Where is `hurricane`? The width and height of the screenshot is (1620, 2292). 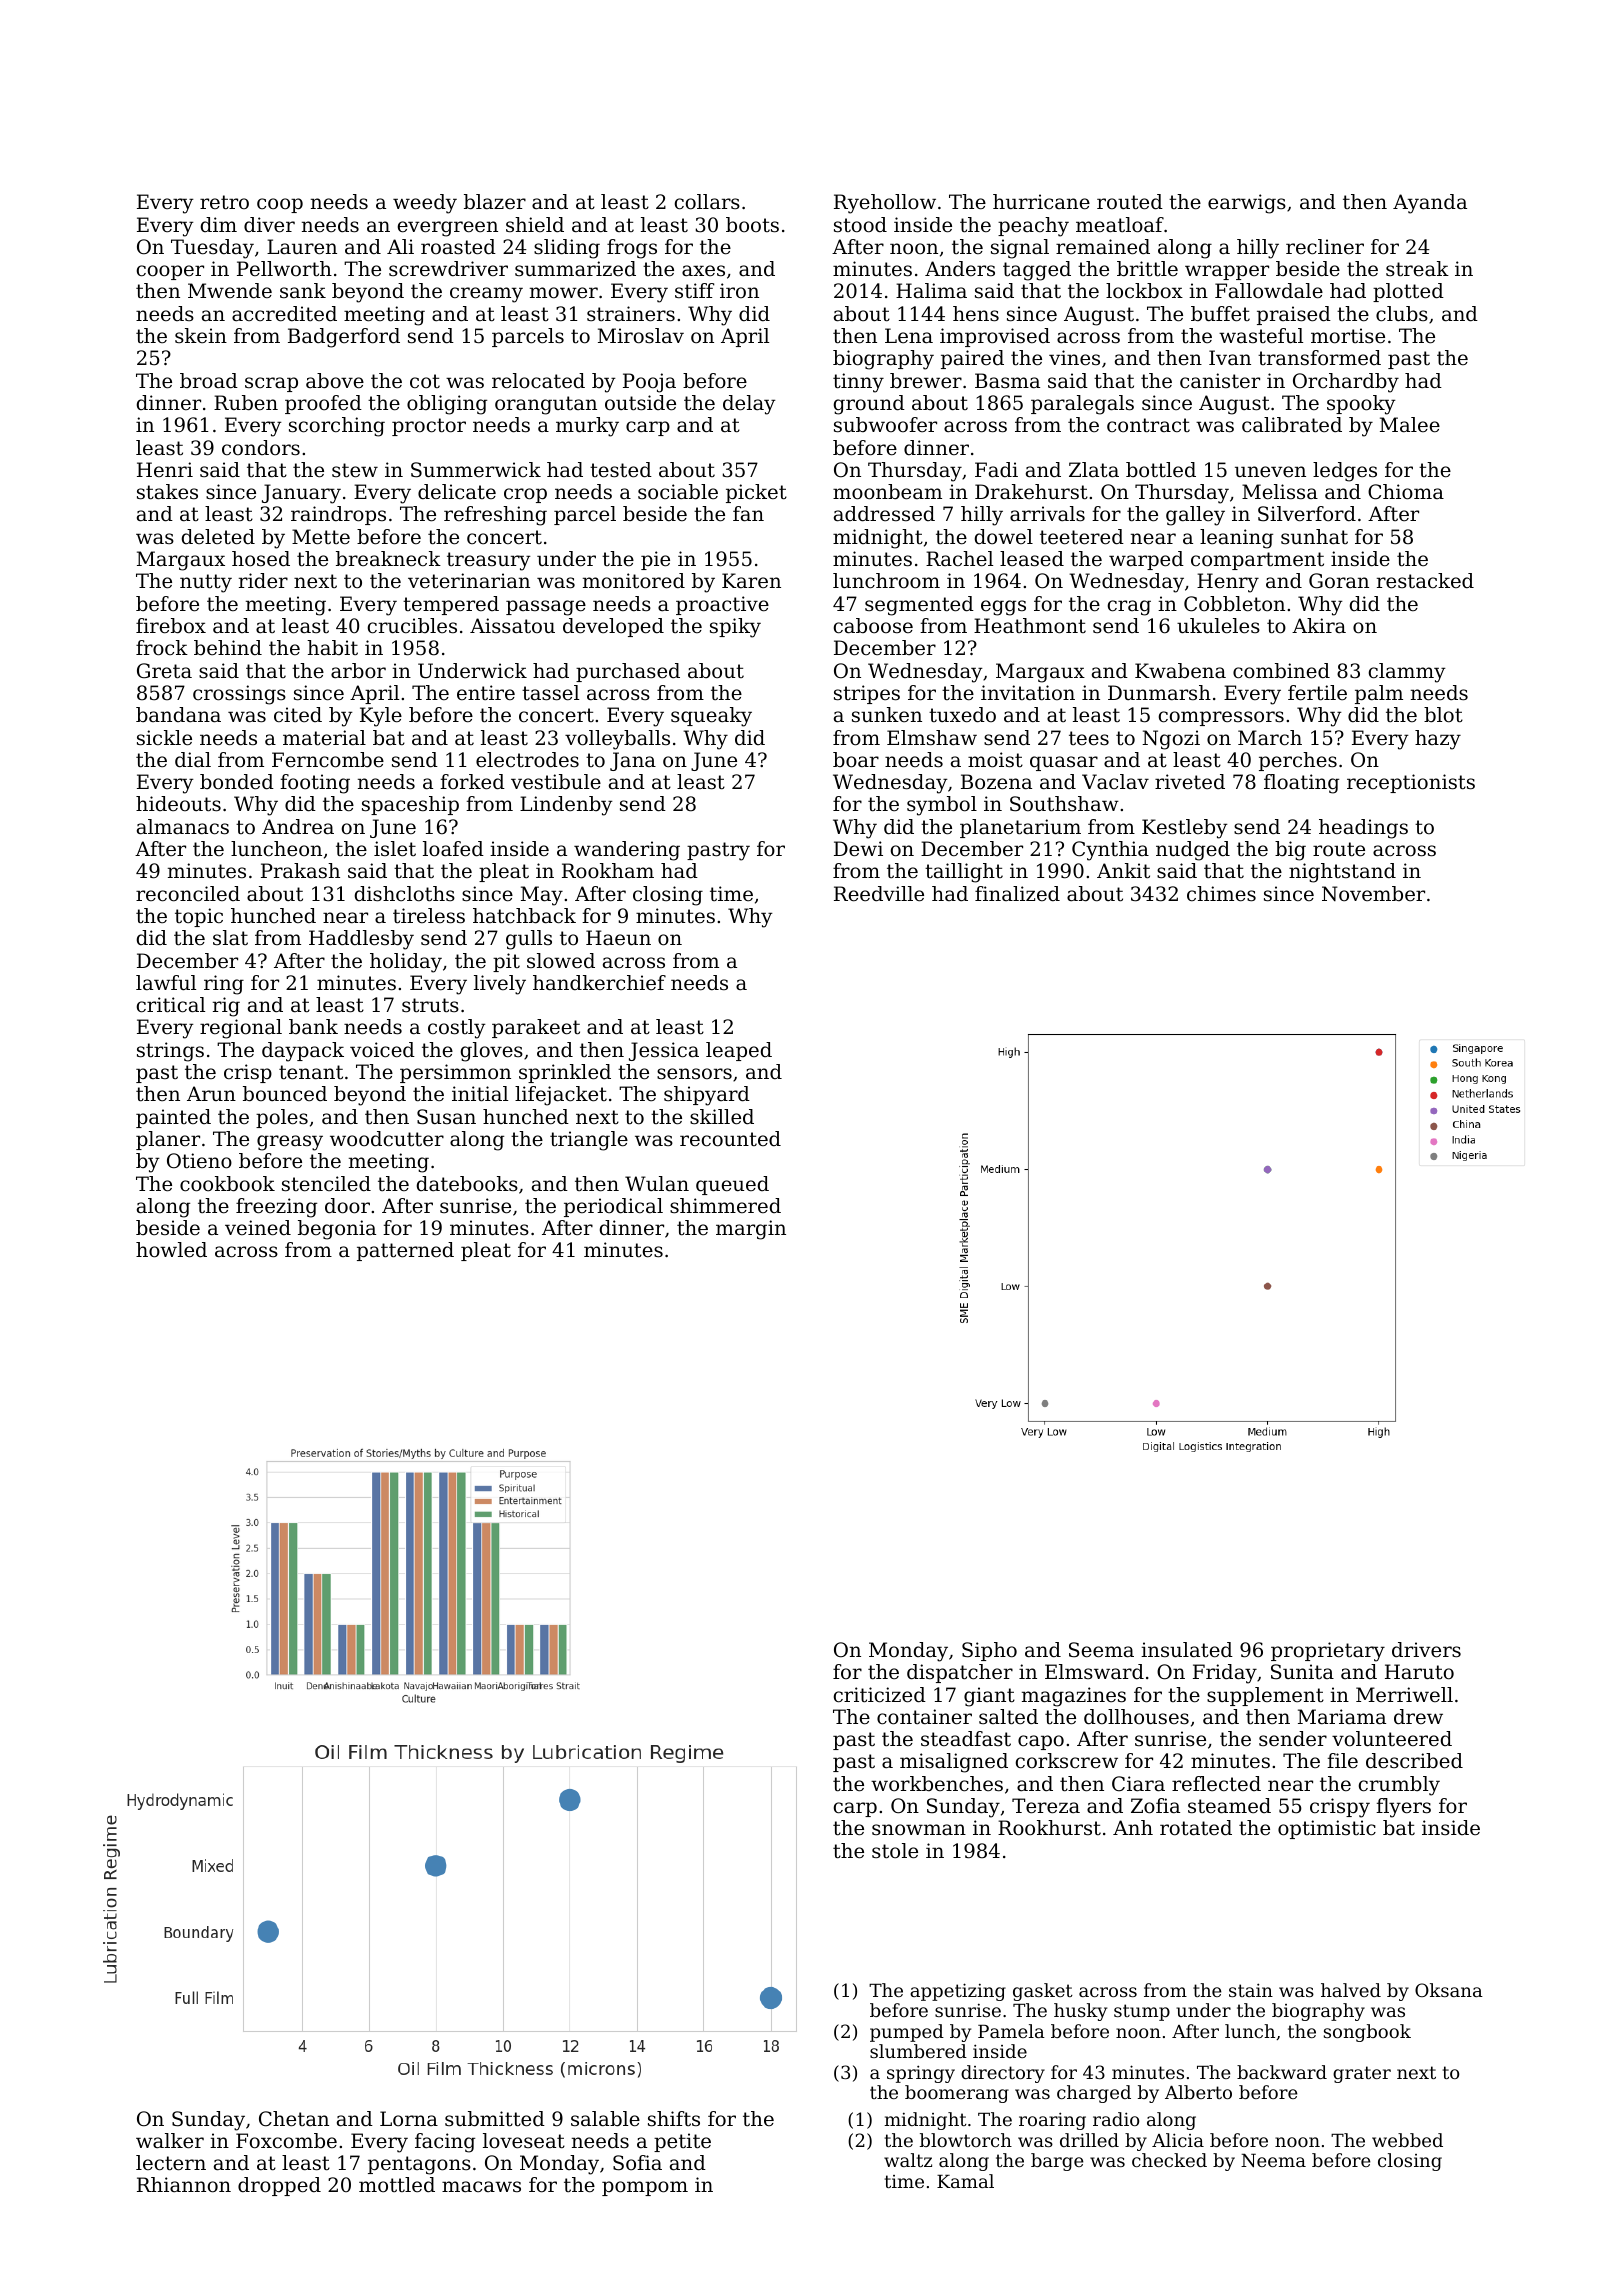 hurricane is located at coordinates (1041, 202).
